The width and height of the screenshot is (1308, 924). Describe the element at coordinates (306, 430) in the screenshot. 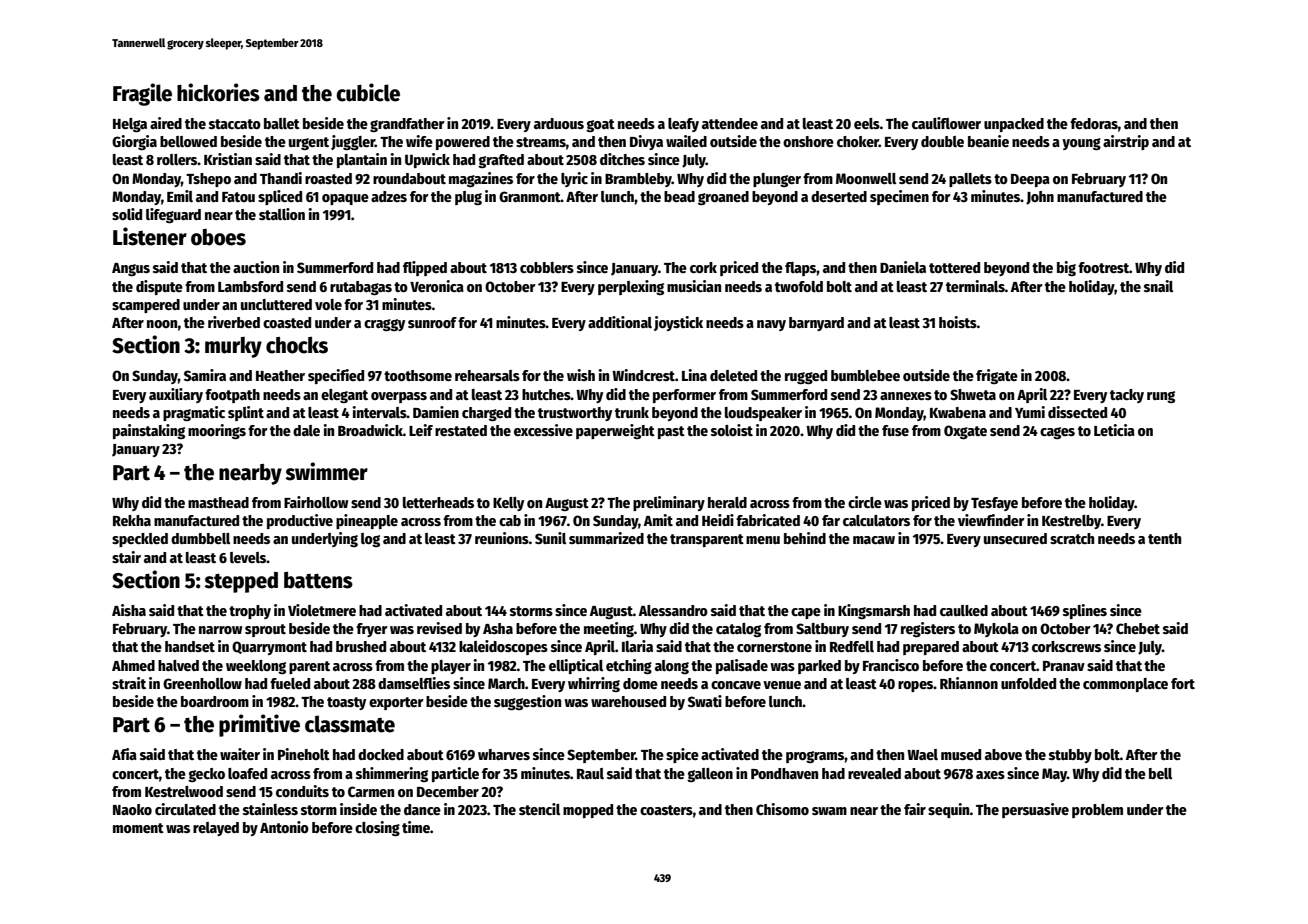

I see `dale` at that location.
